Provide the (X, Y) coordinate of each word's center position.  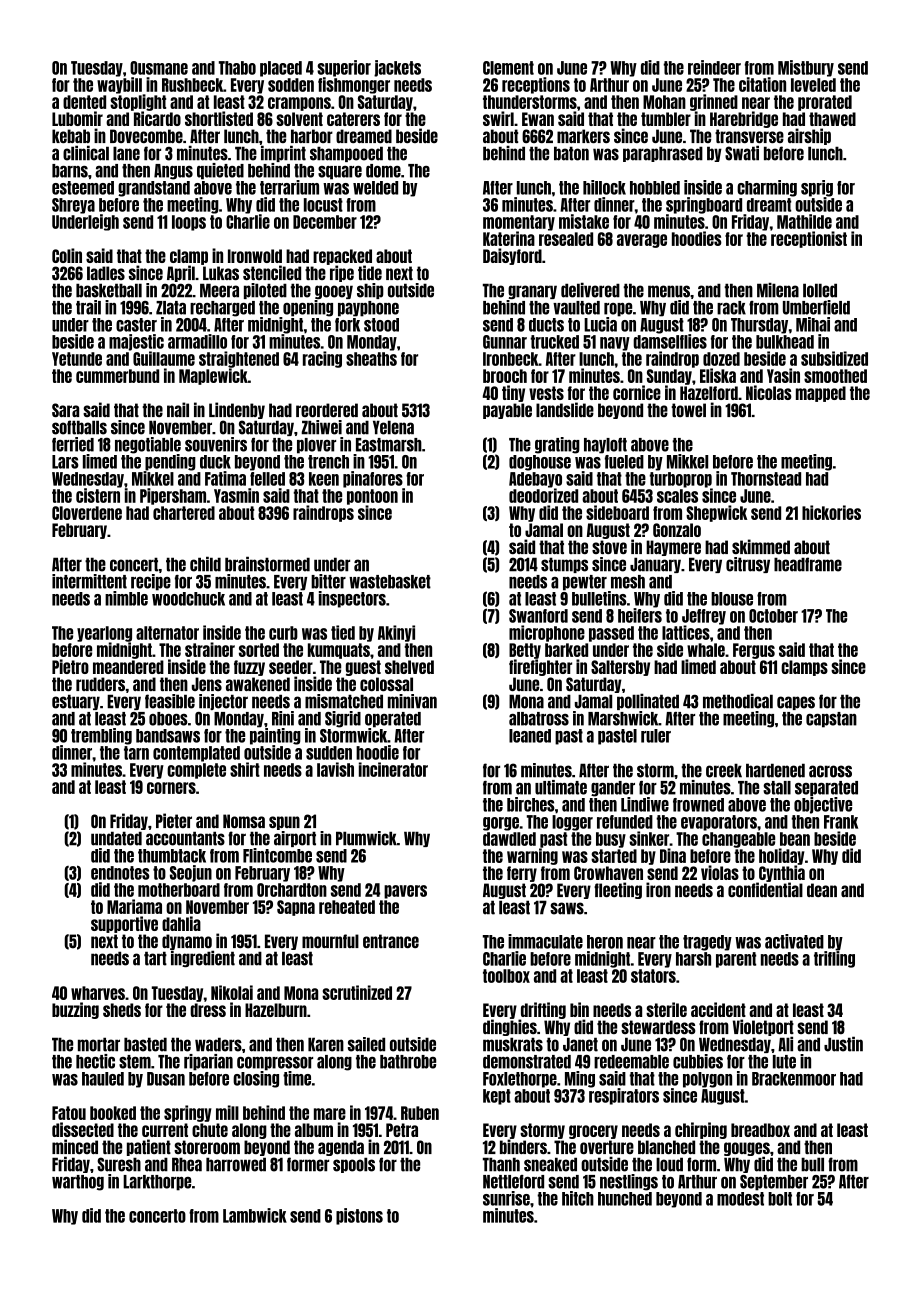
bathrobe (408, 1062)
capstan (831, 720)
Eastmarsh (389, 445)
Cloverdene (87, 513)
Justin (843, 1044)
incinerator (393, 769)
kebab (71, 136)
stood (381, 325)
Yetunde (77, 359)
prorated (825, 103)
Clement (508, 68)
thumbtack (172, 856)
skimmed (761, 546)
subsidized (834, 358)
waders (218, 1044)
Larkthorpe (157, 1183)
